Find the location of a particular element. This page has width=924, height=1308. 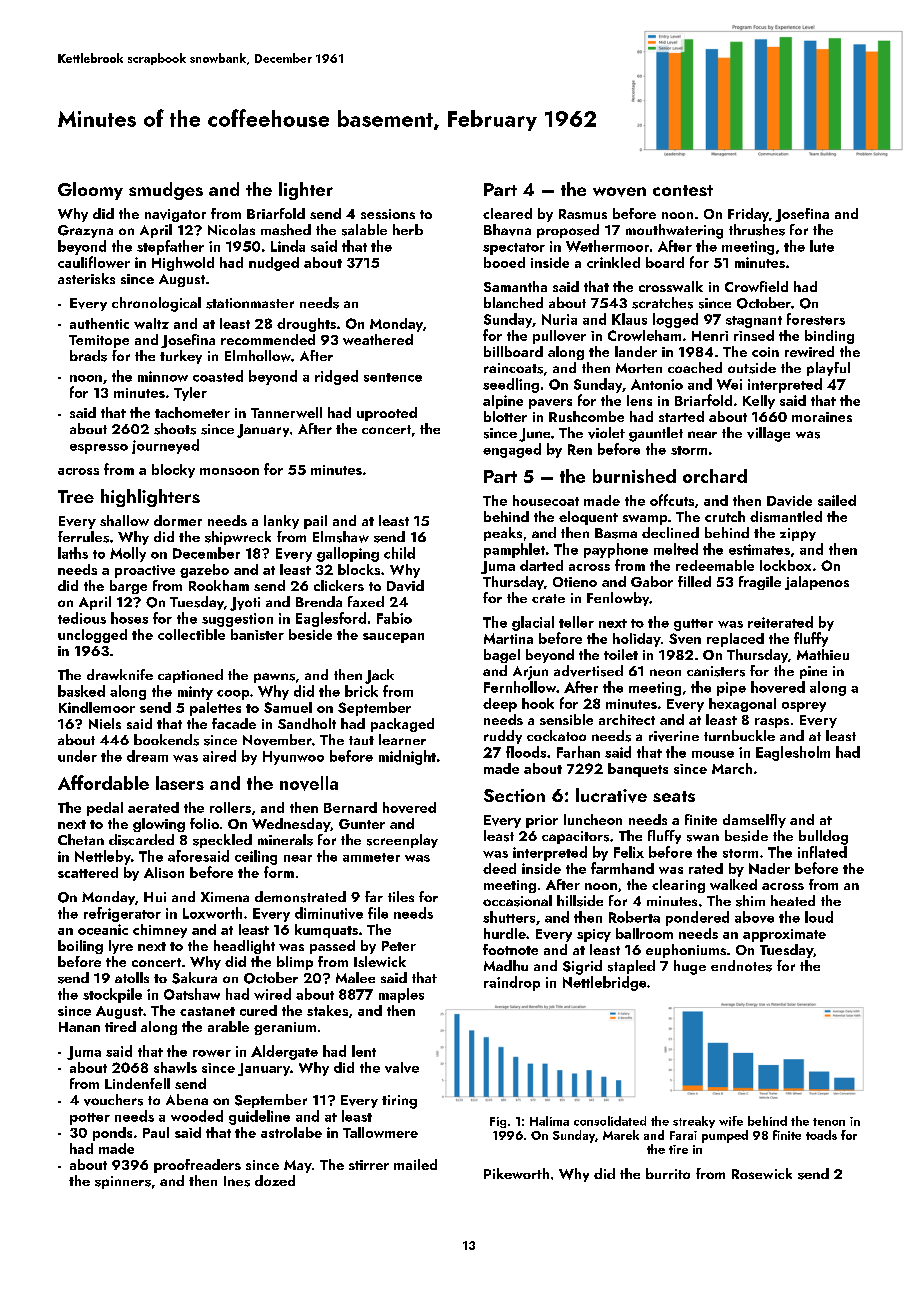

Henri is located at coordinates (710, 336).
